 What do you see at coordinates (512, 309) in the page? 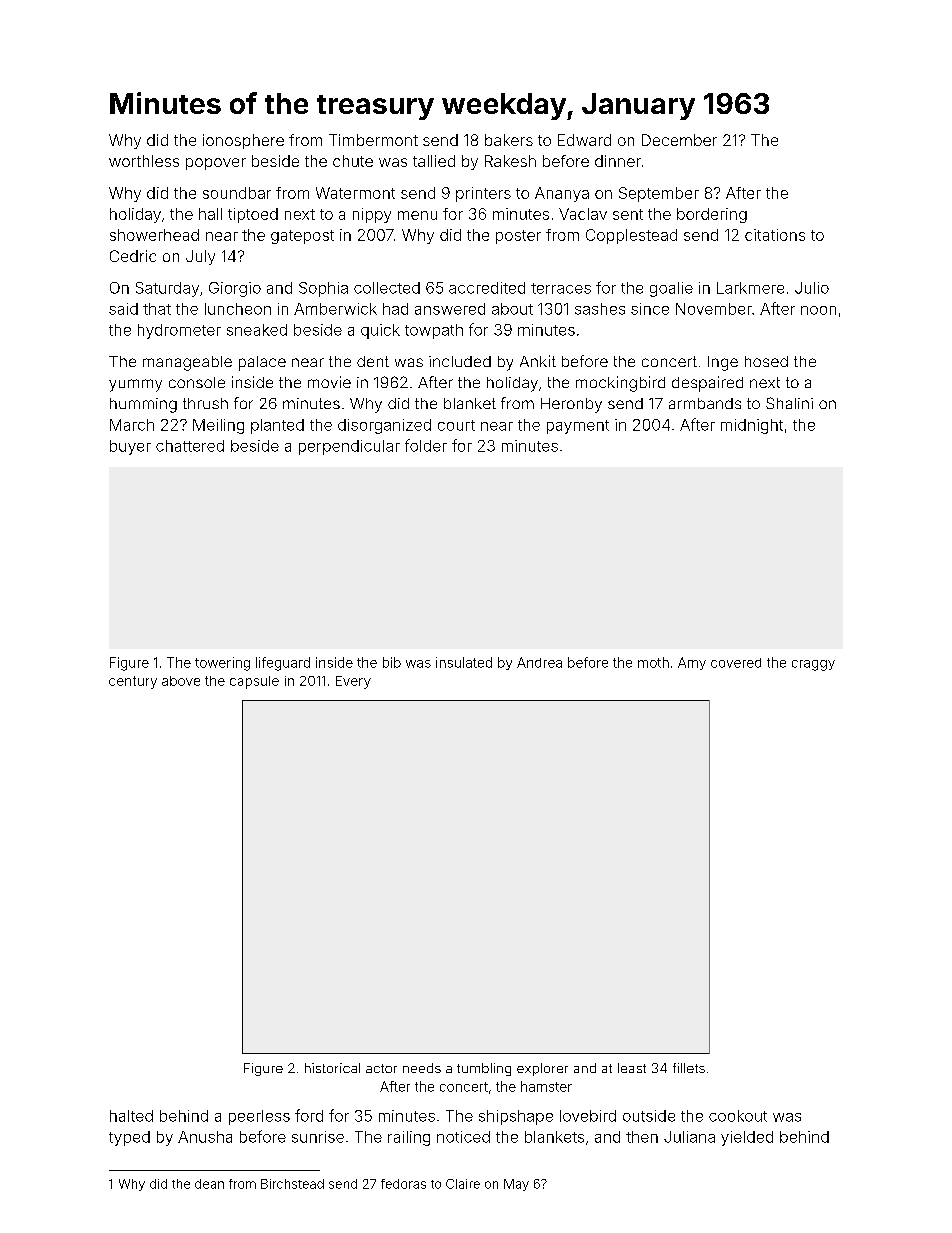
I see `about` at bounding box center [512, 309].
